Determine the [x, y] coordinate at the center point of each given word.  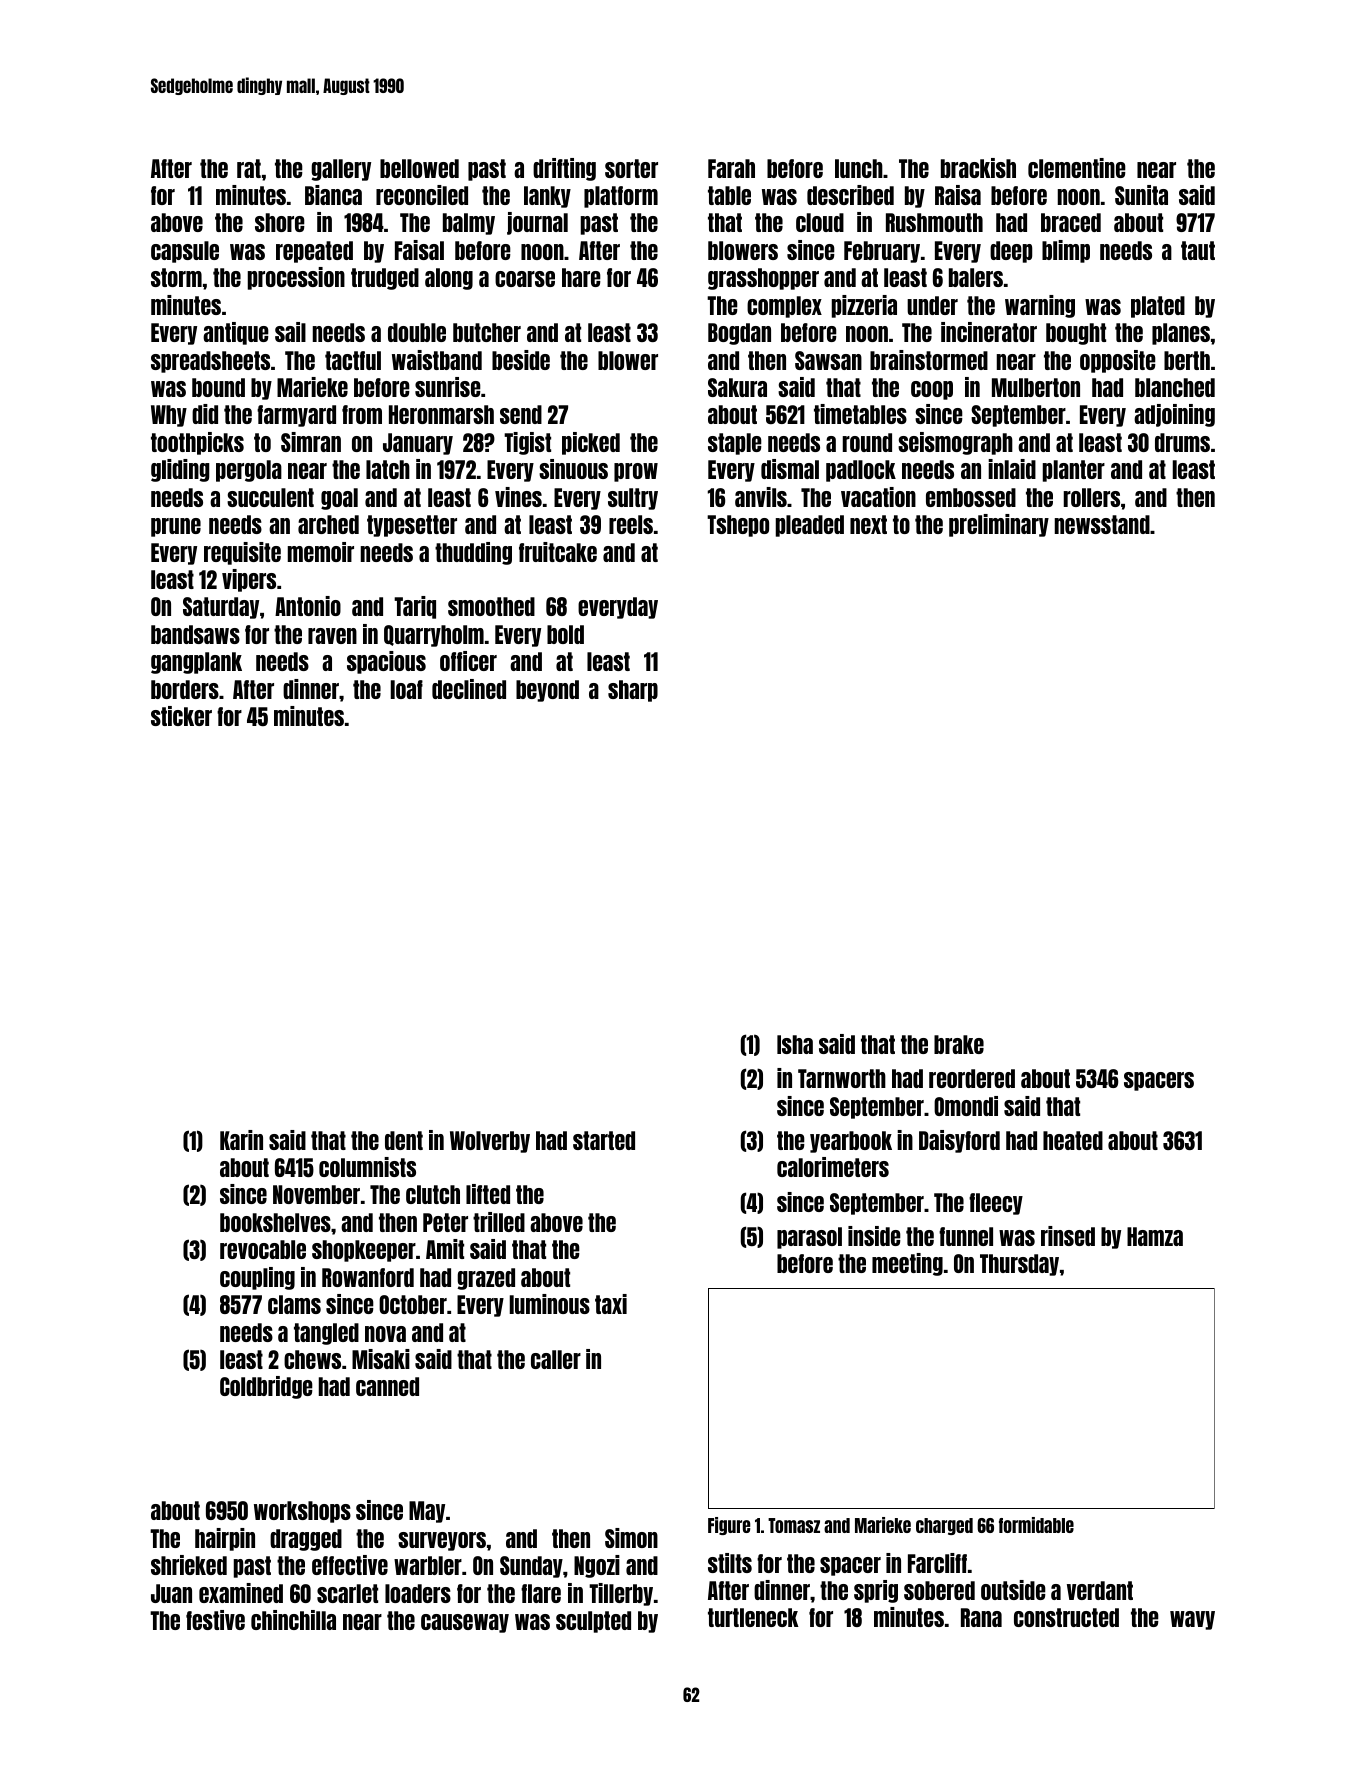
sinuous [573, 469]
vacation [878, 497]
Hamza [1155, 1236]
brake [959, 1044]
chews [312, 1359]
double [417, 332]
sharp [633, 691]
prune [176, 527]
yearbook [851, 1142]
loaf [407, 689]
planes [1181, 334]
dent [404, 1140]
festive [215, 1620]
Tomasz [794, 1525]
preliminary [999, 525]
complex [784, 307]
